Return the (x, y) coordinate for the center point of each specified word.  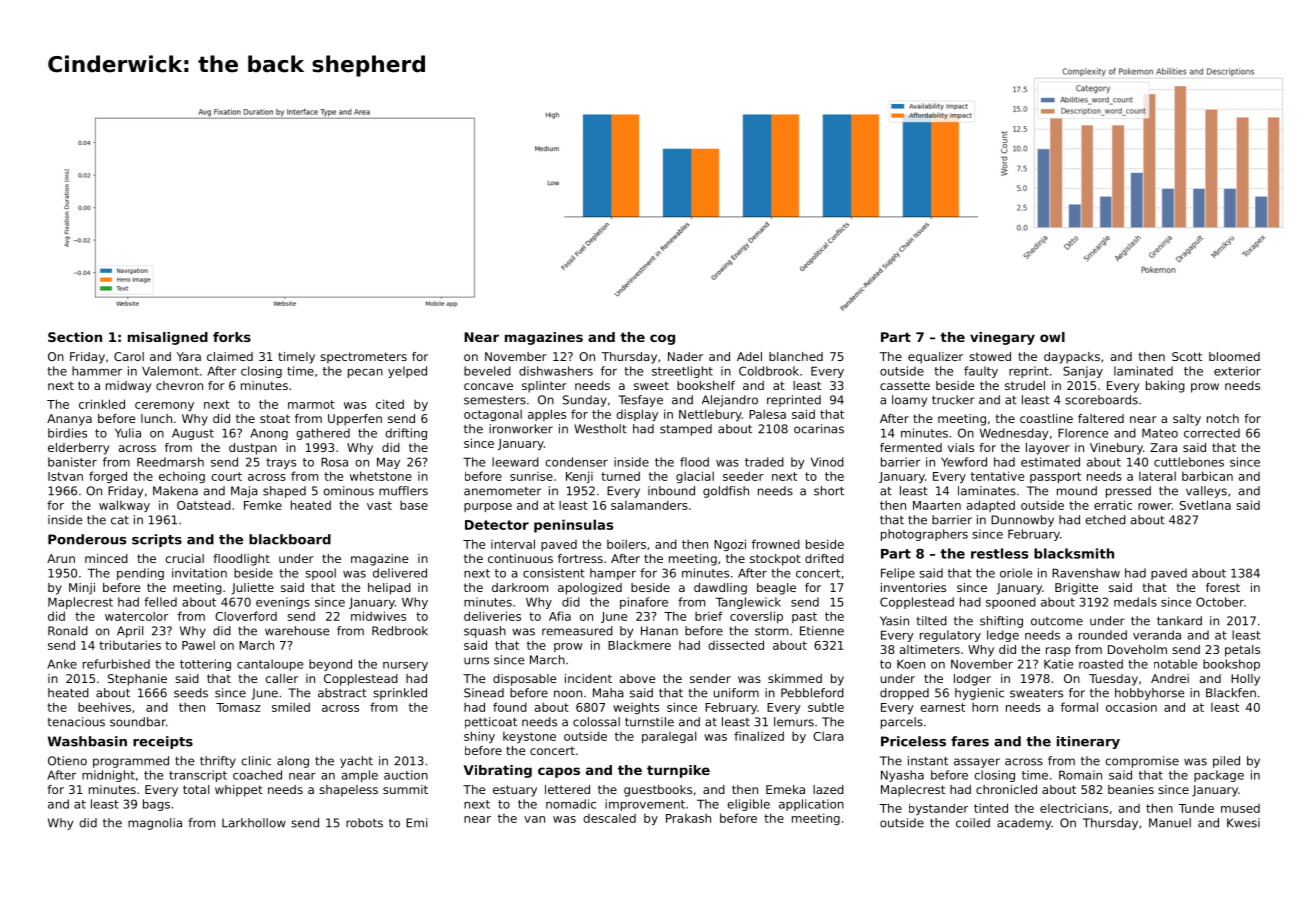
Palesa (767, 414)
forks (232, 337)
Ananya (69, 420)
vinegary (1002, 338)
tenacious (76, 722)
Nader (685, 356)
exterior (1237, 371)
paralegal (669, 737)
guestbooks (658, 791)
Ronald (68, 631)
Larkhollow (254, 823)
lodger (972, 680)
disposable (524, 680)
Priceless (913, 741)
